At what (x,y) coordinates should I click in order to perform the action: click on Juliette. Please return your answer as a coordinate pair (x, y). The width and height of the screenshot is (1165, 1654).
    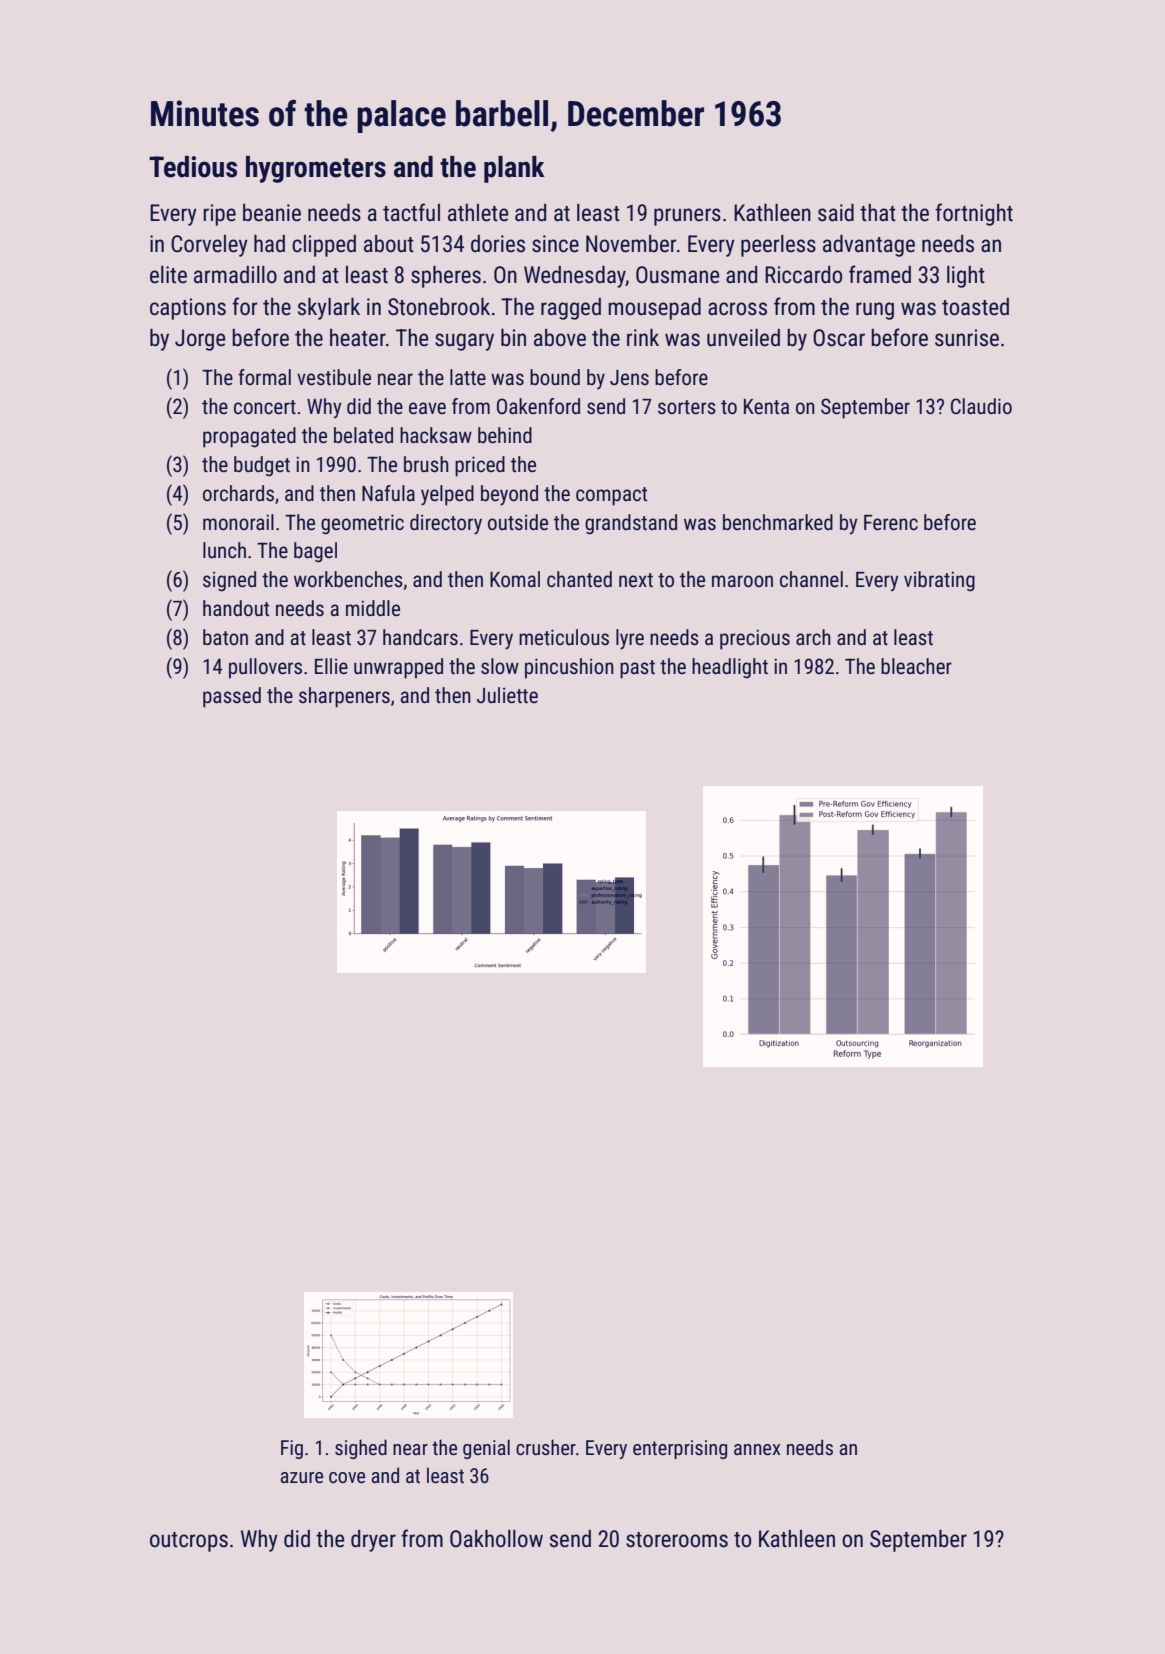
    Looking at the image, I should click on (507, 695).
